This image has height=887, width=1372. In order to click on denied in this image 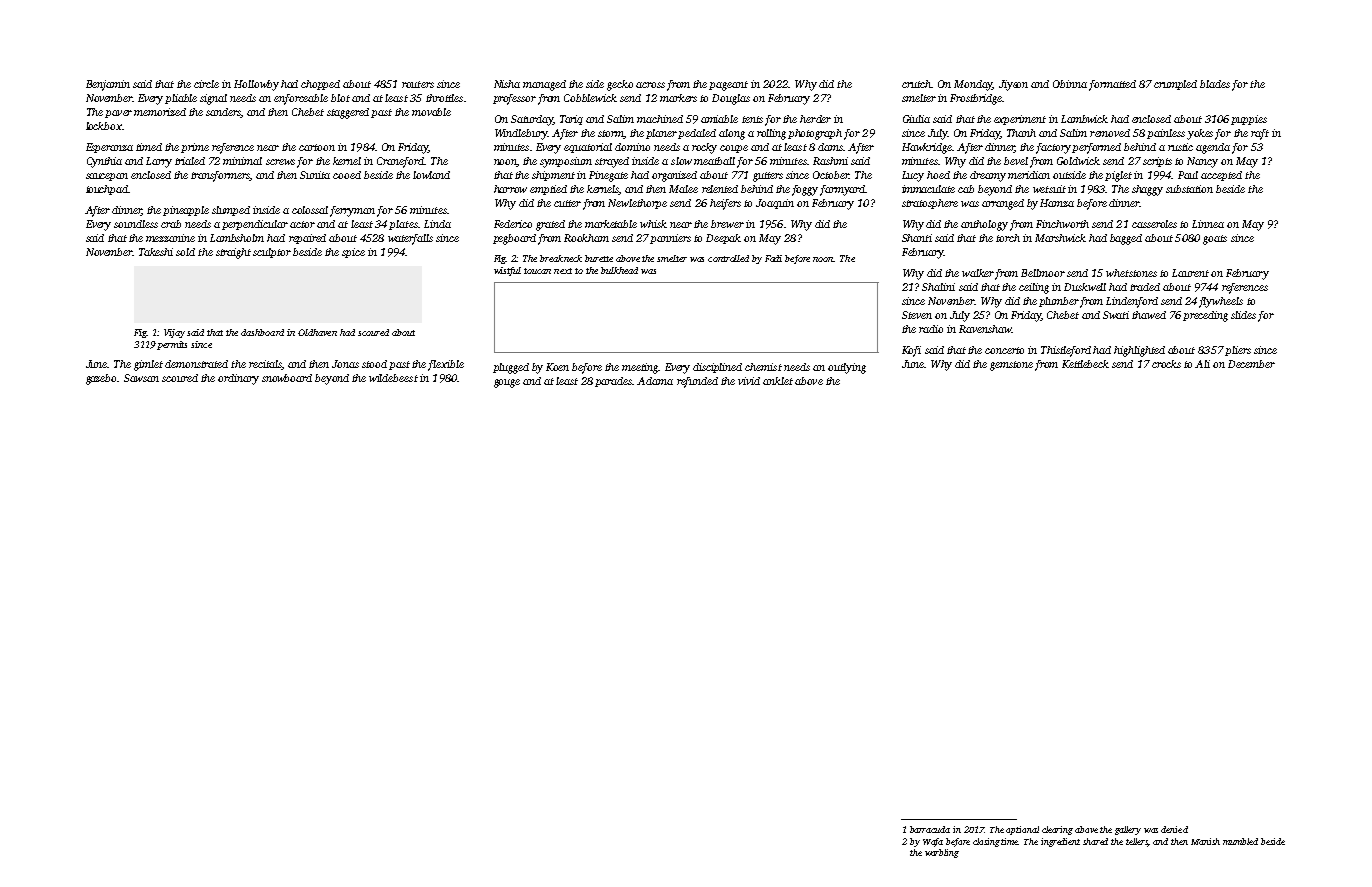, I will do `click(1174, 829)`.
